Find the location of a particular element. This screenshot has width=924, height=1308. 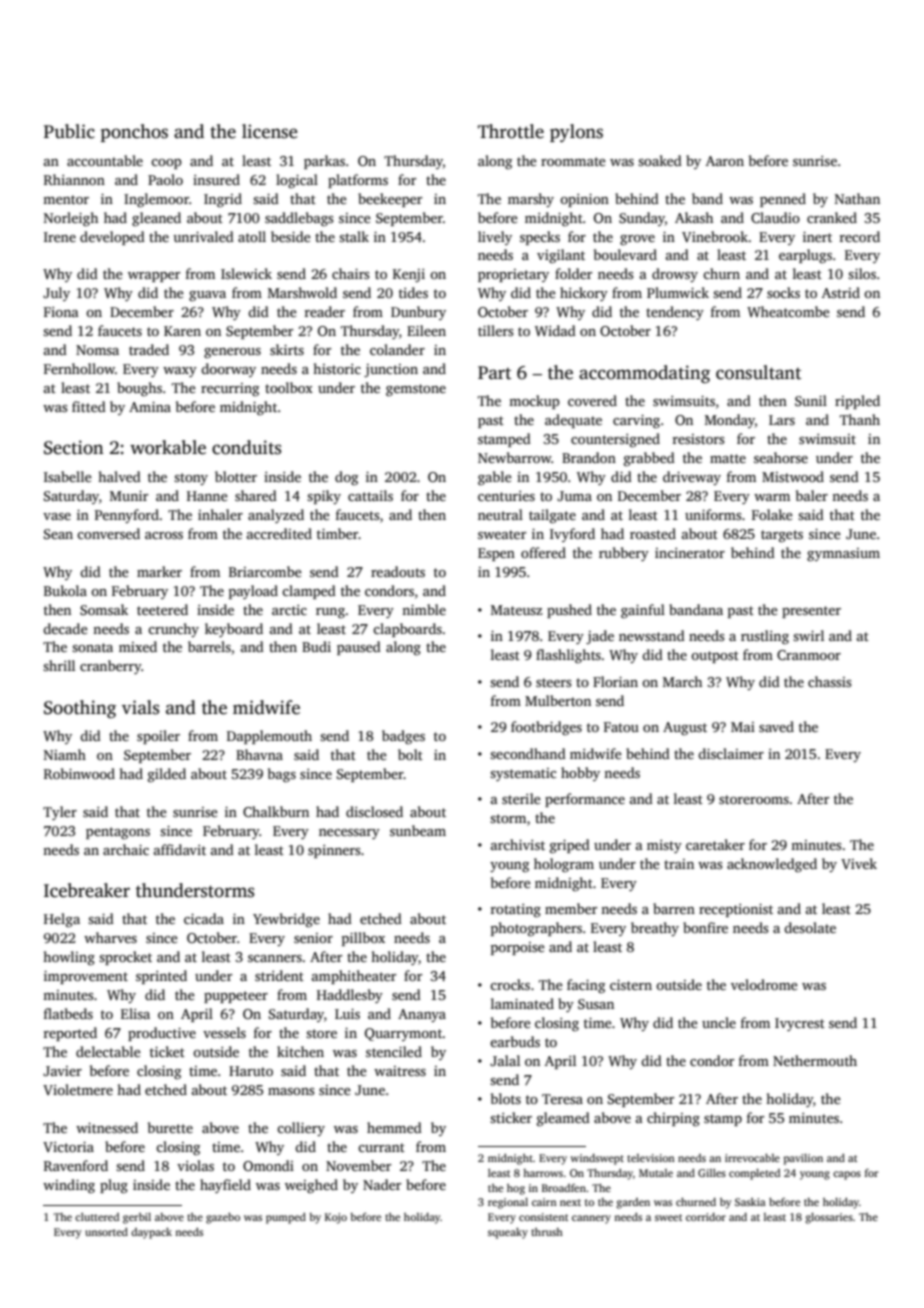

decade is located at coordinates (65, 628).
